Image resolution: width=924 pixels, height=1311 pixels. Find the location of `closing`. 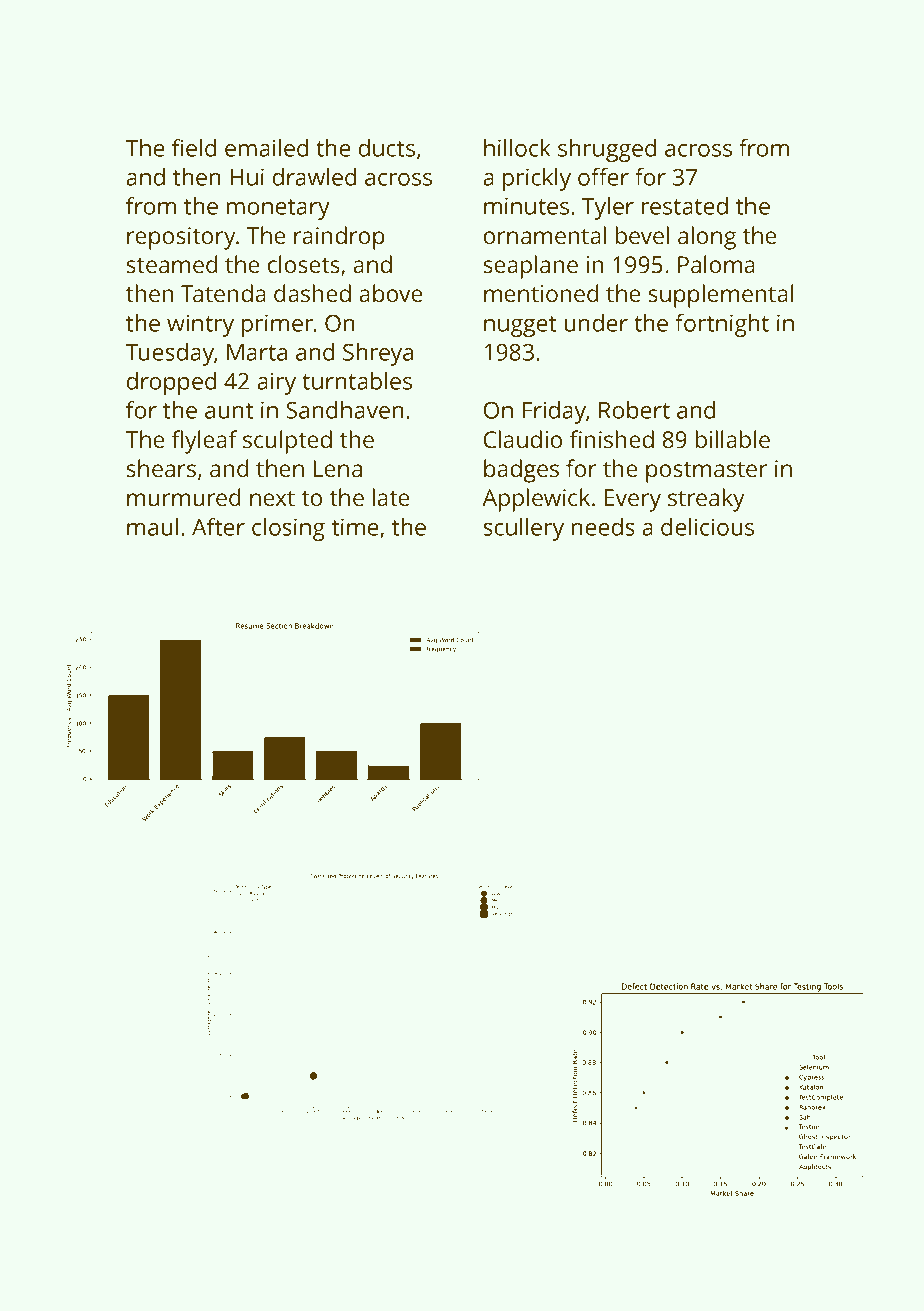

closing is located at coordinates (288, 529).
